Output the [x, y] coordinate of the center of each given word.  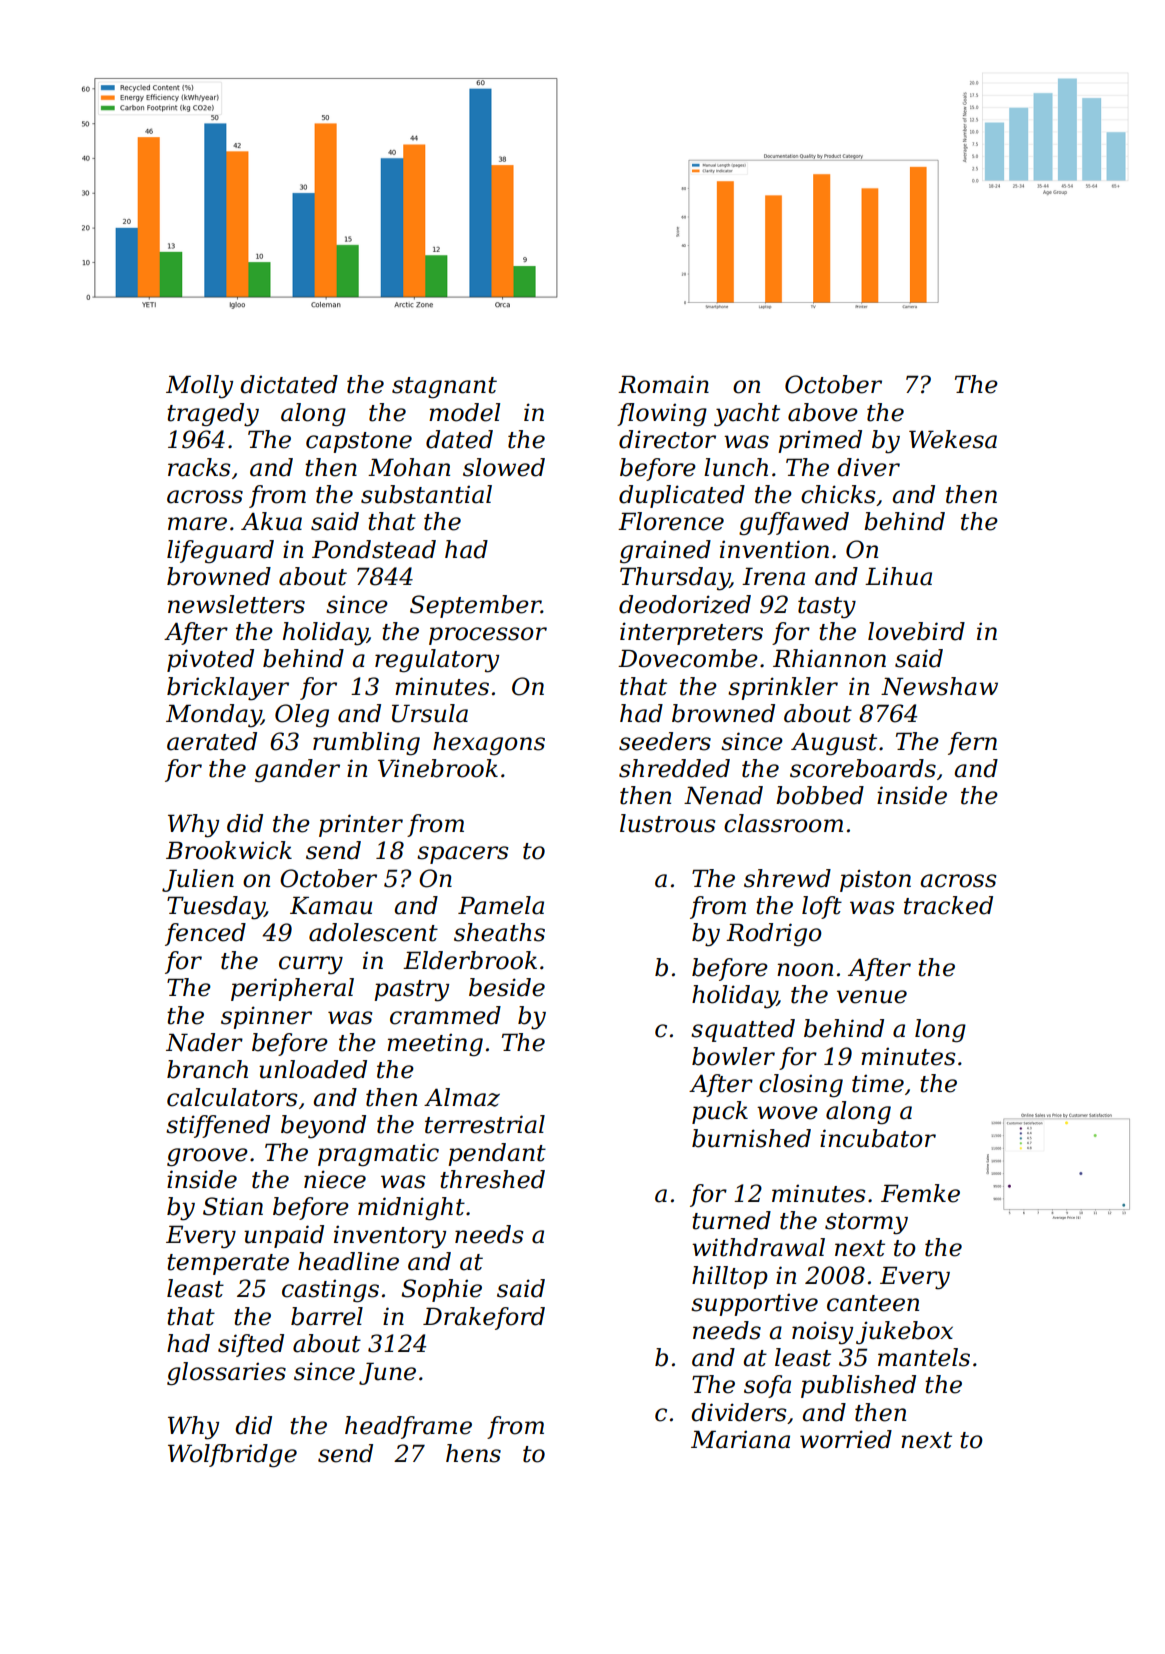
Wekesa [953, 439]
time [878, 1083]
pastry [411, 991]
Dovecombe [688, 658]
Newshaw [939, 686]
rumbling [366, 744]
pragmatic [378, 1155]
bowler [733, 1056]
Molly [199, 387]
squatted [743, 1030]
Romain [663, 384]
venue [872, 997]
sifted [251, 1345]
